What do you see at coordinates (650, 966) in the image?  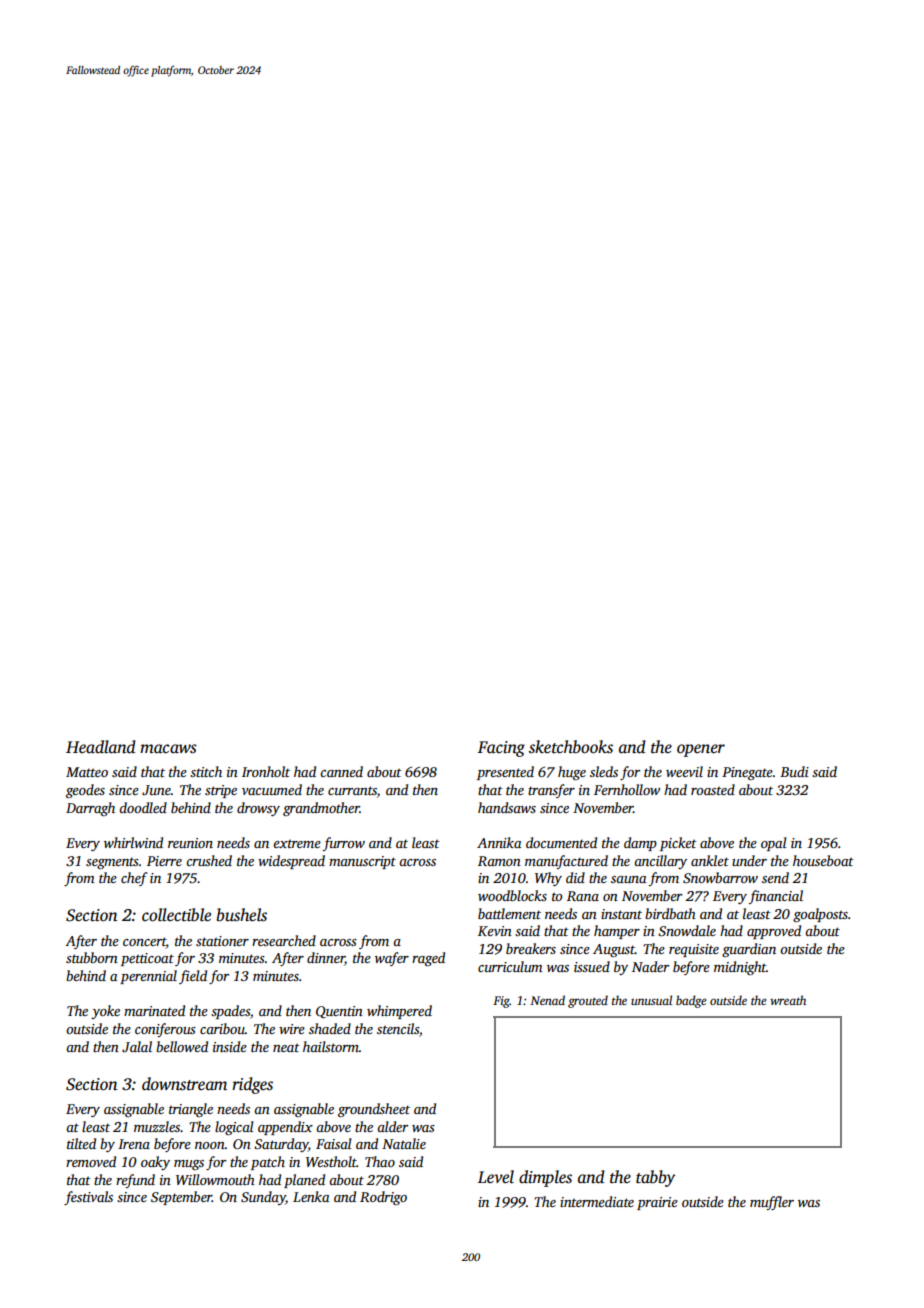 I see `Nader` at bounding box center [650, 966].
